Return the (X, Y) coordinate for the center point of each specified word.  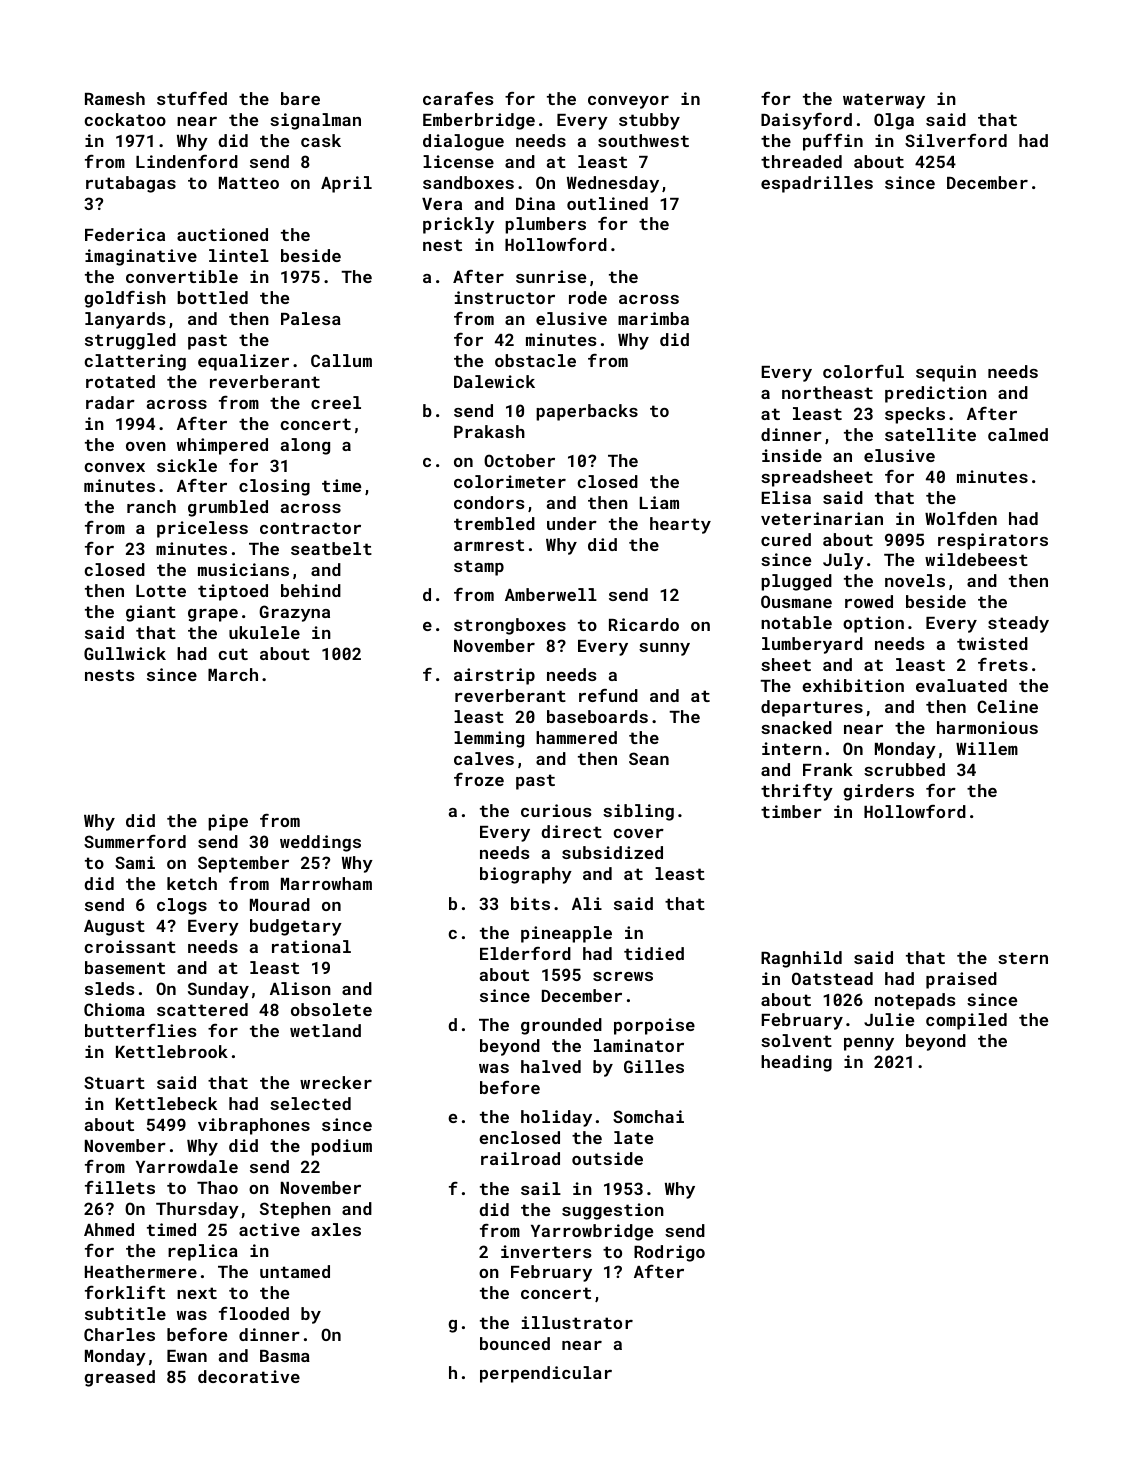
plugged (796, 582)
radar (110, 402)
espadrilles (817, 184)
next (197, 1293)
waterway (884, 101)
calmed (1018, 434)
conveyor (628, 102)
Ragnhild (801, 959)
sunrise (551, 276)
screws (623, 976)
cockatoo (125, 119)
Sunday (218, 990)
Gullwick (125, 653)
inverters (546, 1251)
